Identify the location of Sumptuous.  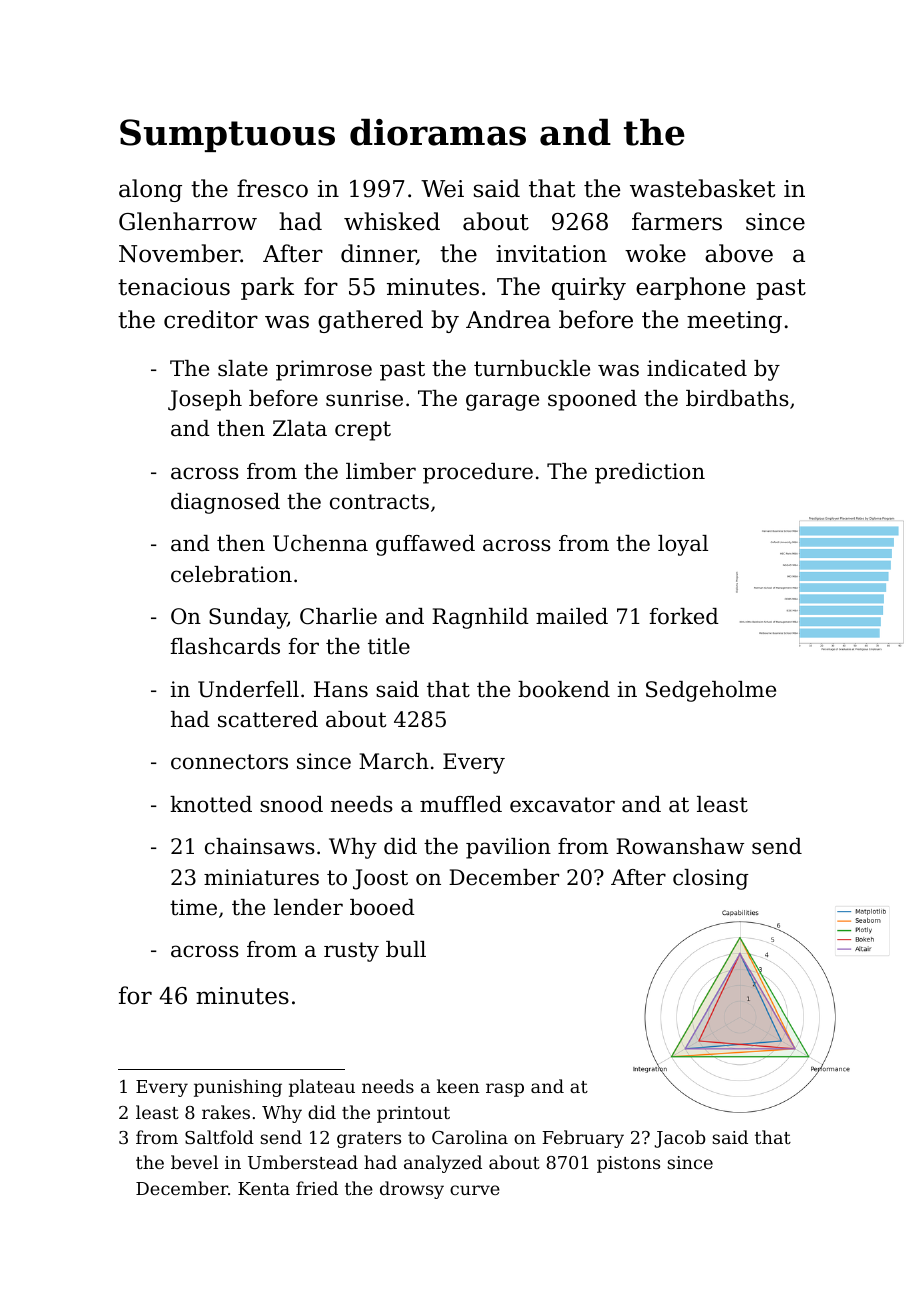
(227, 135).
